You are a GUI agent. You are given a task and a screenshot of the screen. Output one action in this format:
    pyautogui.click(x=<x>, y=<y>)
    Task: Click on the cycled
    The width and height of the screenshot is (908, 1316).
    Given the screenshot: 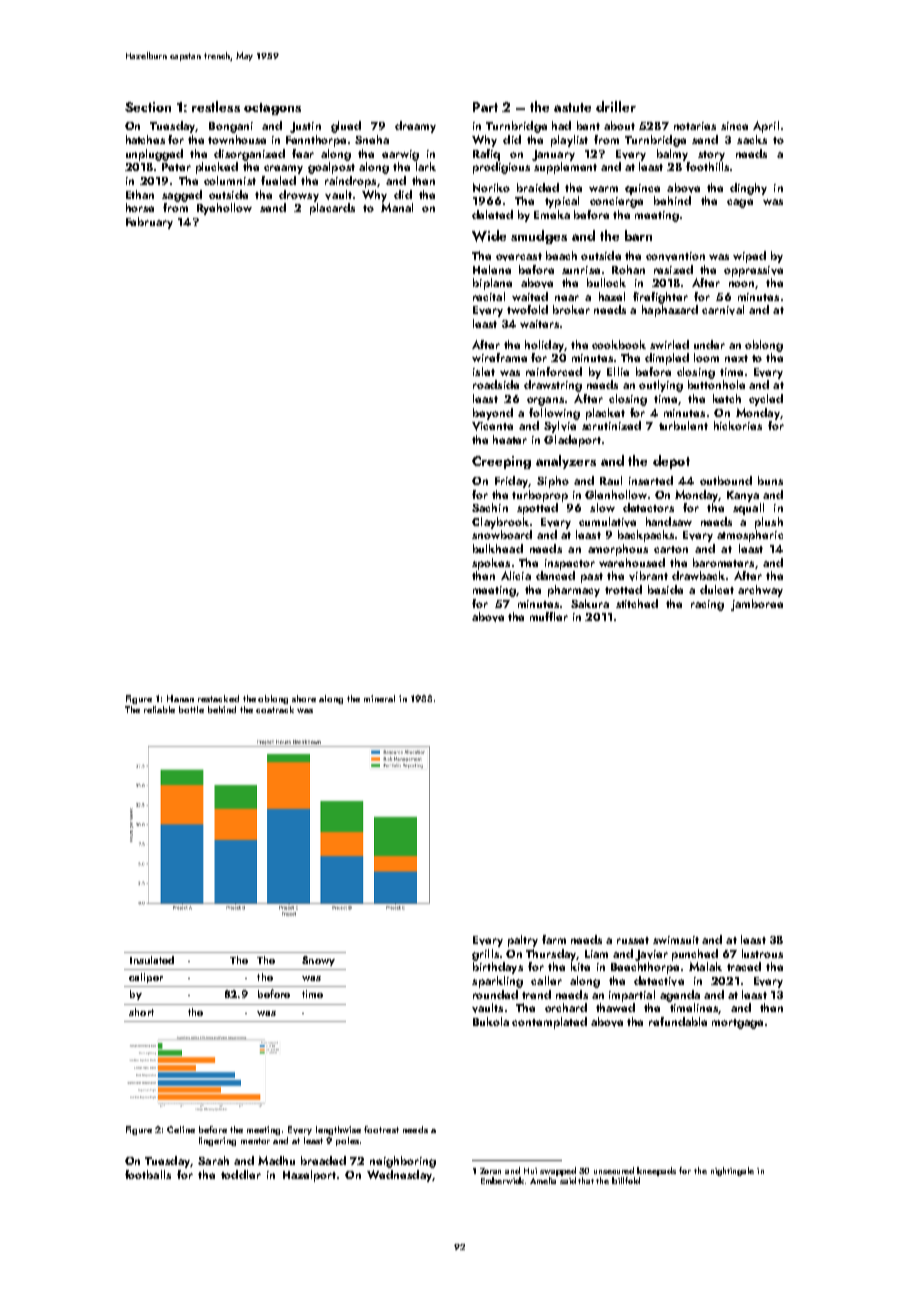 What is the action you would take?
    pyautogui.click(x=766, y=400)
